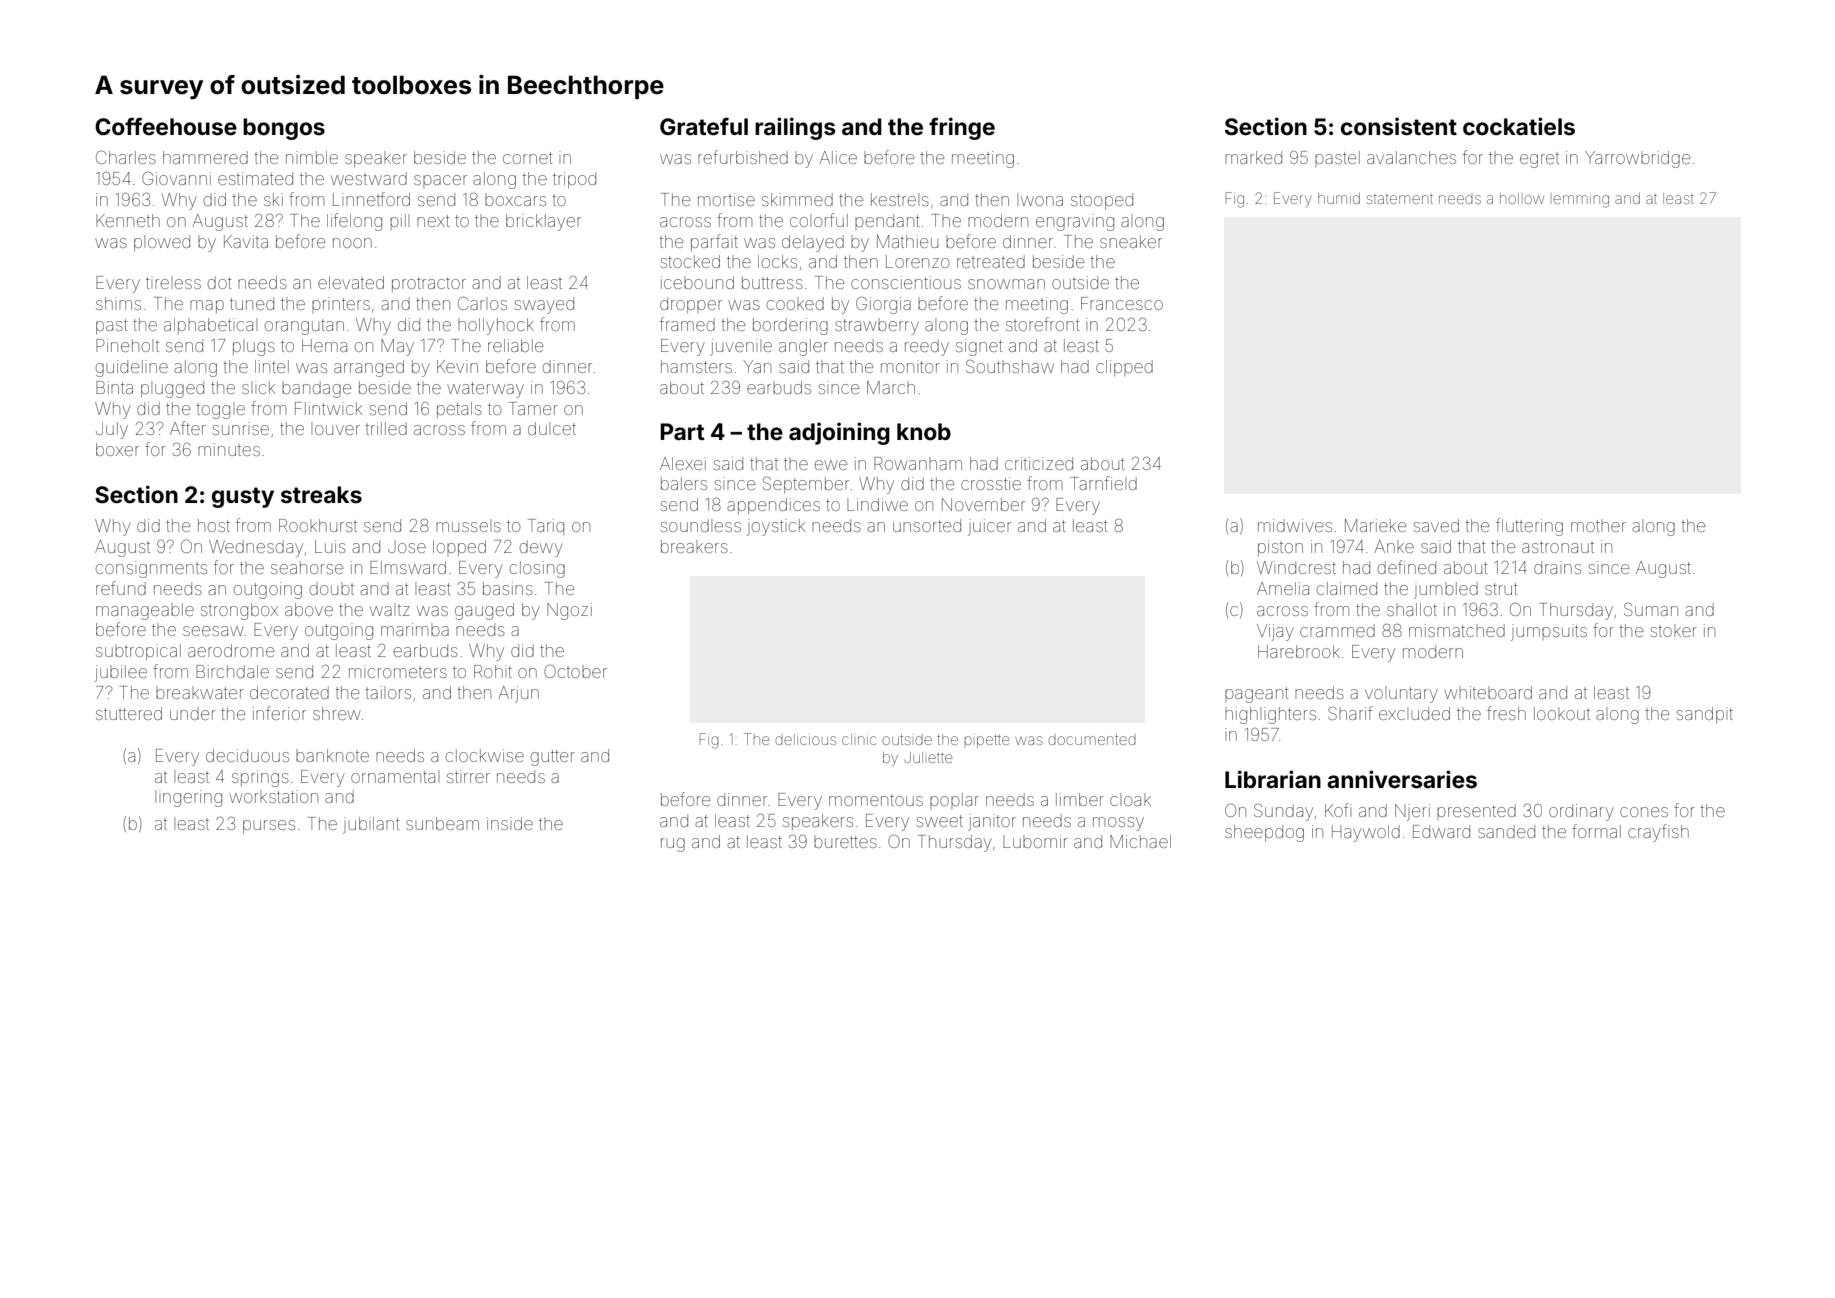 The height and width of the screenshot is (1298, 1835). I want to click on fringe, so click(962, 128).
